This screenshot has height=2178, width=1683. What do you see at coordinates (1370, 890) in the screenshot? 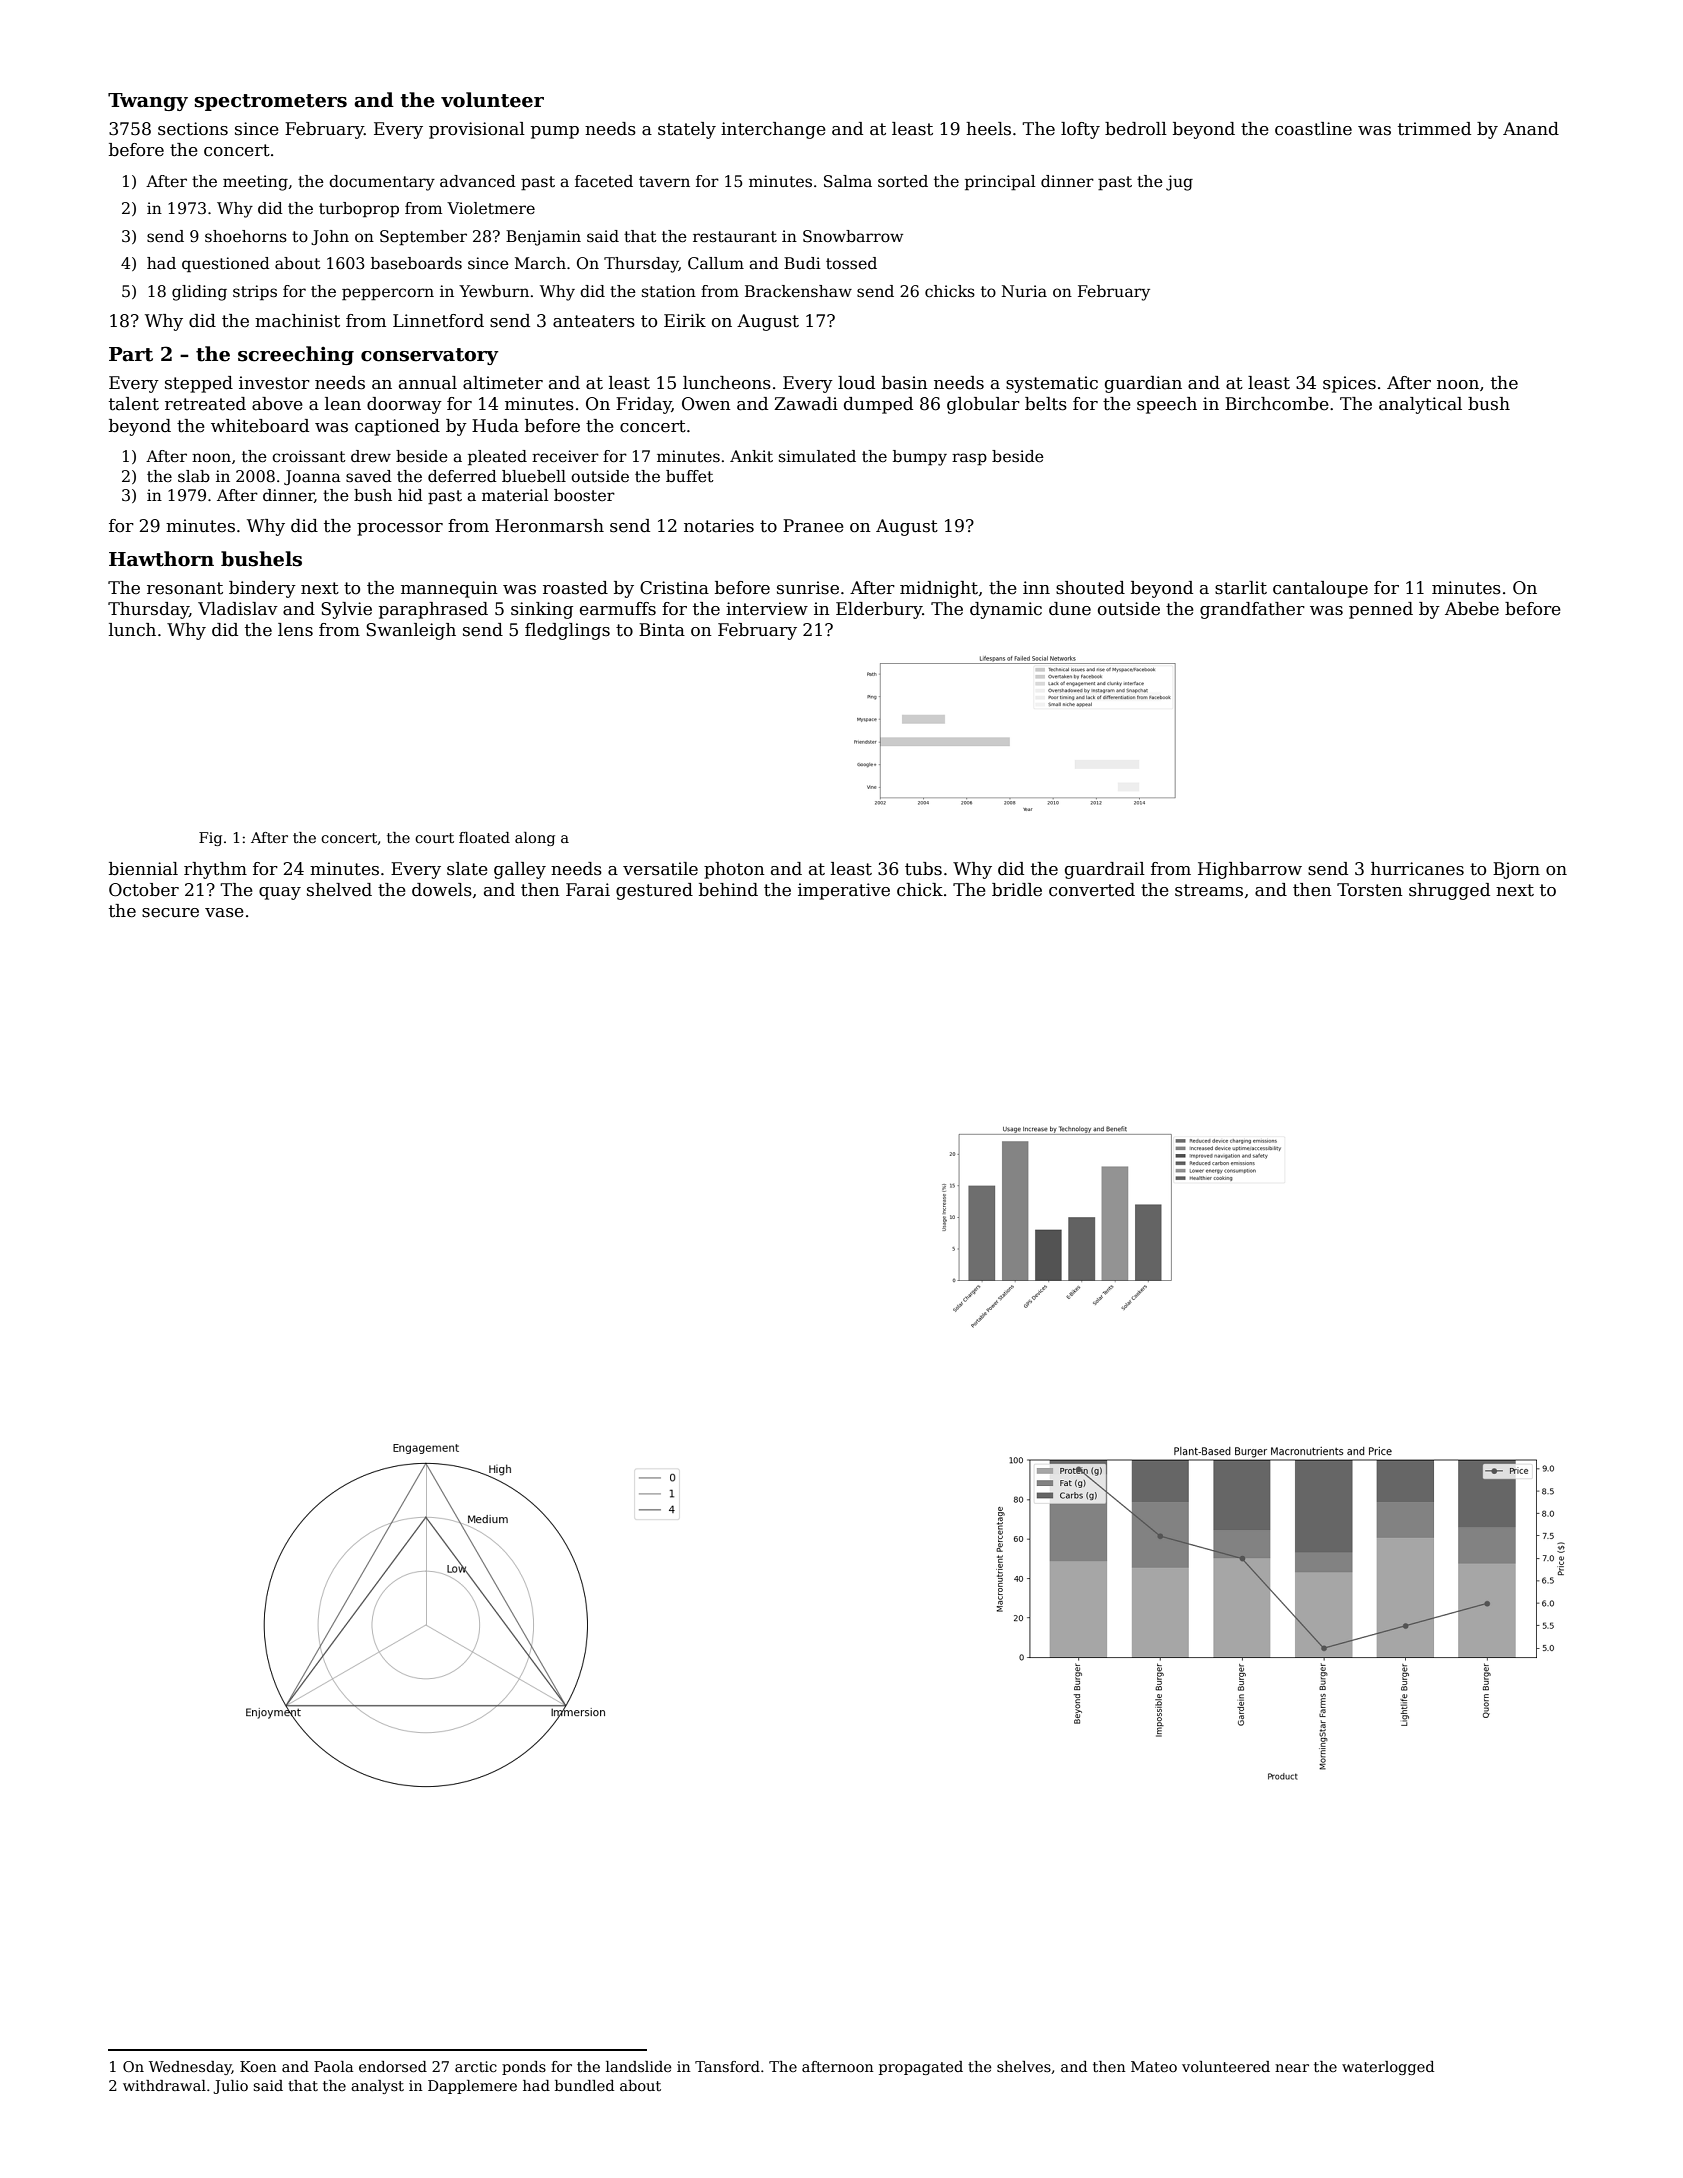
I see `Torsten` at bounding box center [1370, 890].
